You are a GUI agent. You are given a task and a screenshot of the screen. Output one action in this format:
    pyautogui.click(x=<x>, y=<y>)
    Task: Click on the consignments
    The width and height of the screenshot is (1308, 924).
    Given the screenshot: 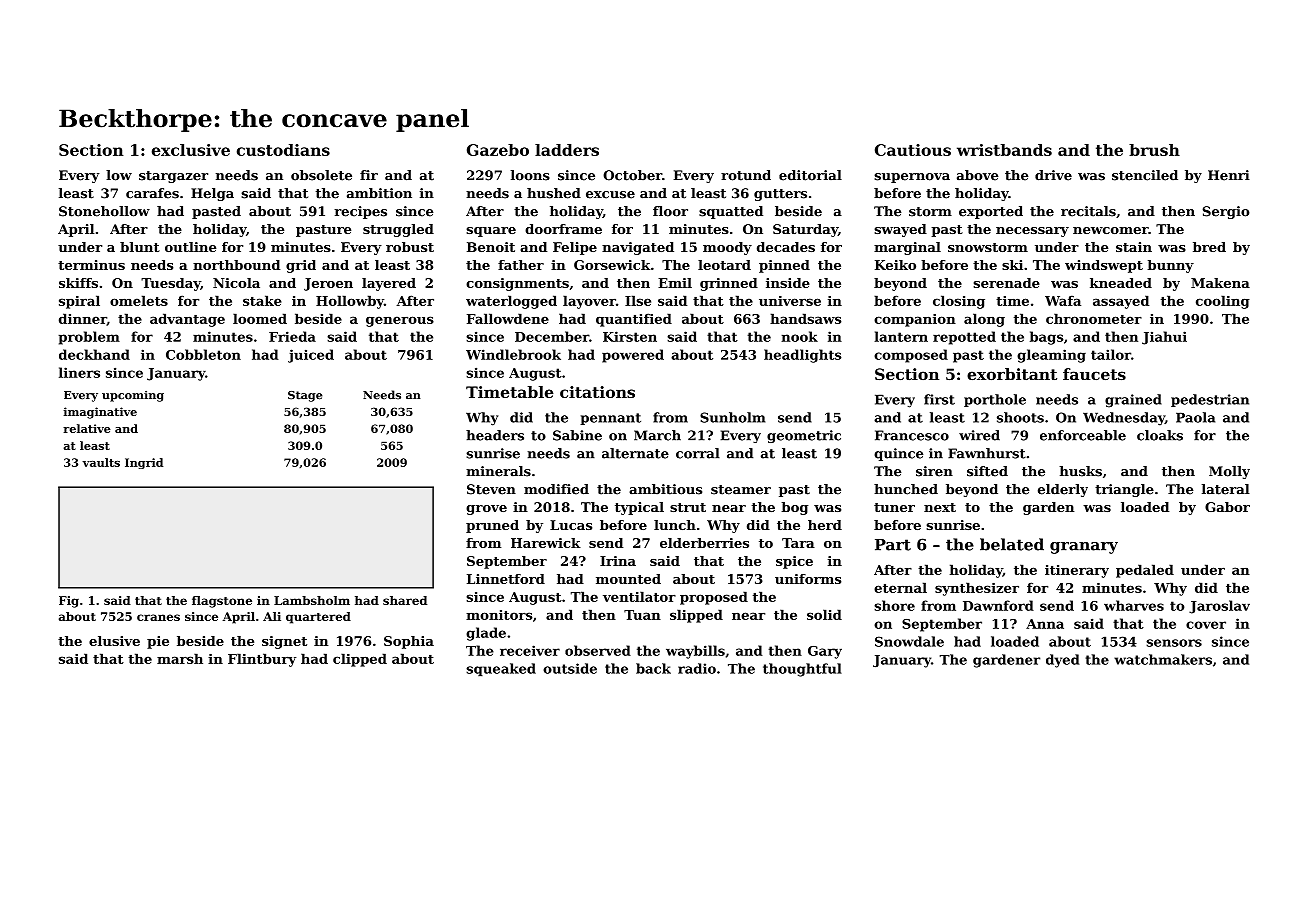 What is the action you would take?
    pyautogui.click(x=517, y=284)
